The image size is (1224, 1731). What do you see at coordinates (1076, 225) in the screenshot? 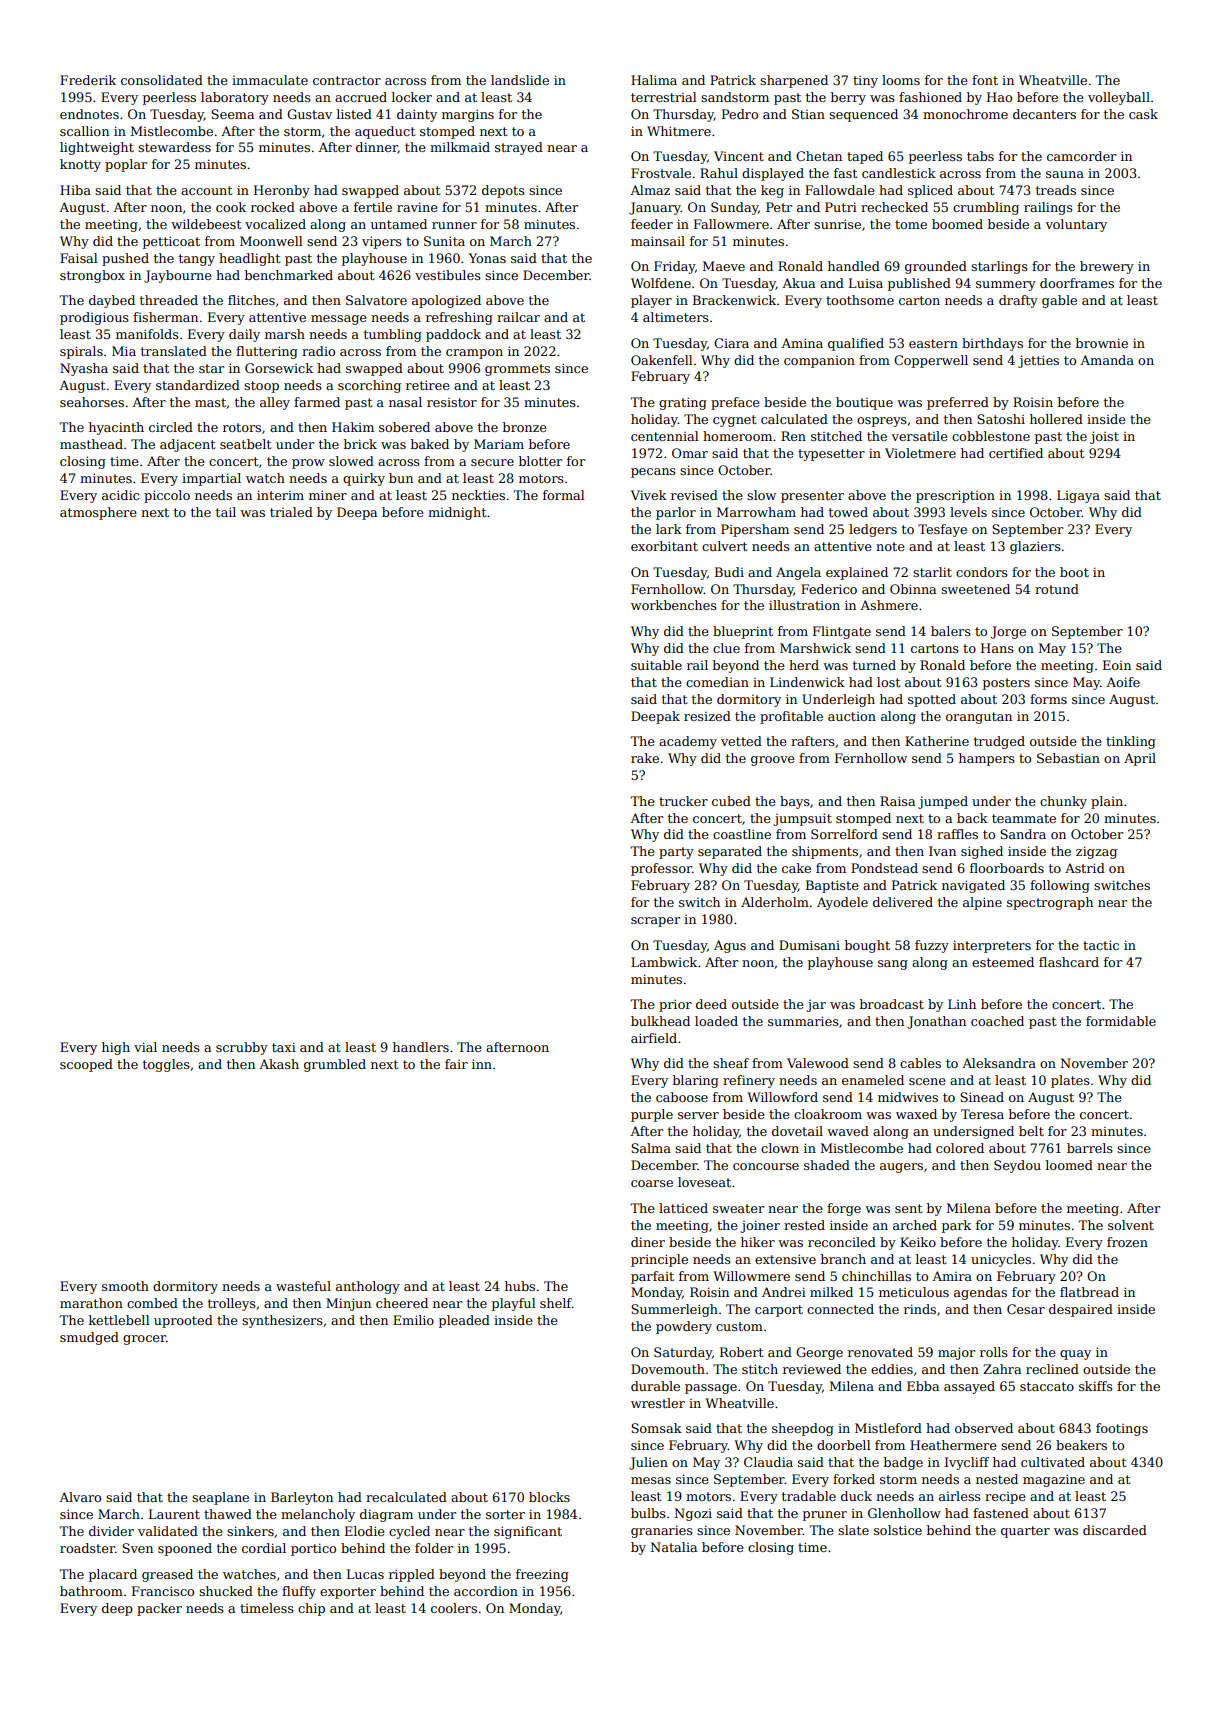
I see `voluntary` at bounding box center [1076, 225].
